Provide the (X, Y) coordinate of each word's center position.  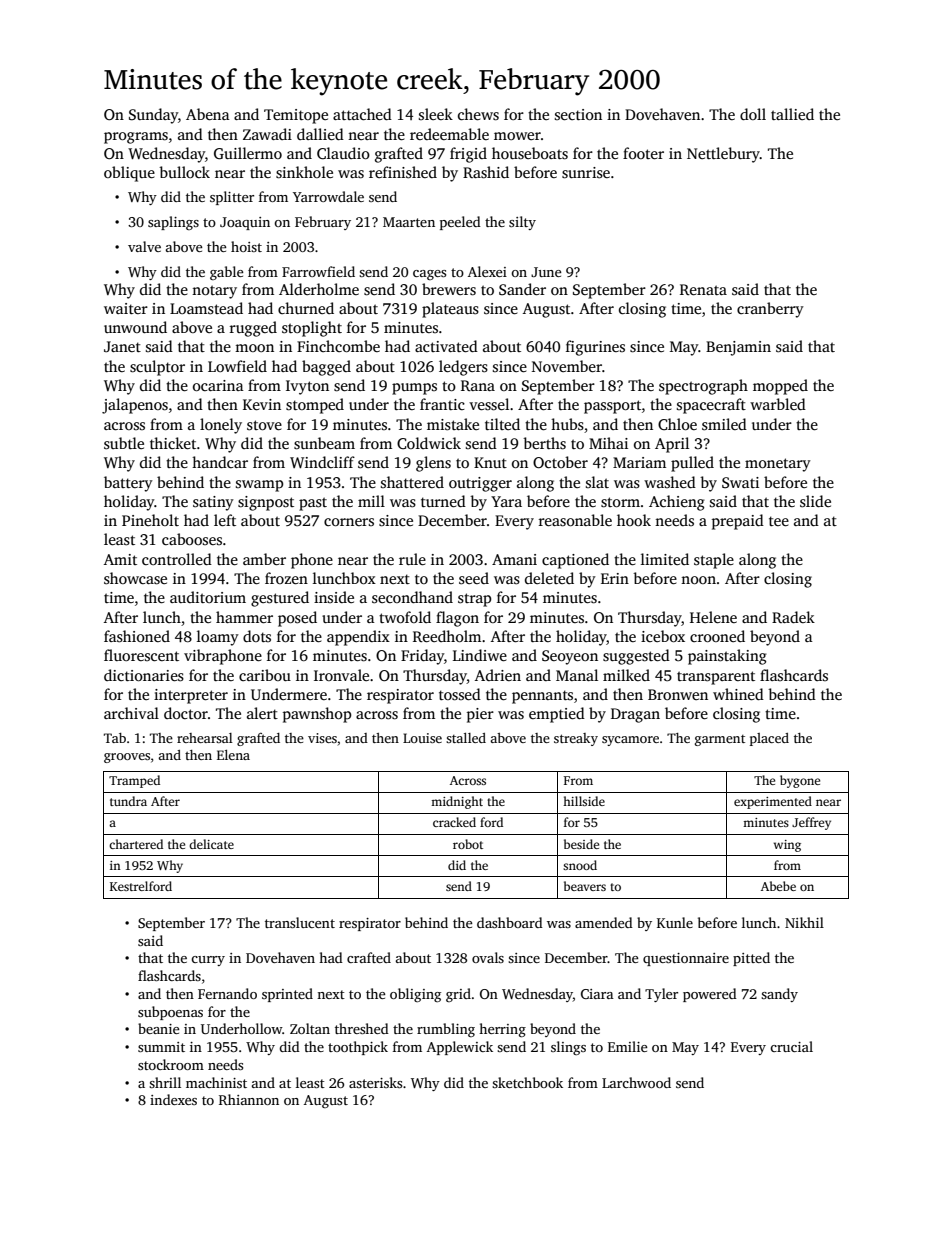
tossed (460, 694)
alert (262, 713)
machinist (216, 1082)
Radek (793, 617)
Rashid (486, 172)
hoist (246, 246)
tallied (792, 114)
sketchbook (527, 1082)
